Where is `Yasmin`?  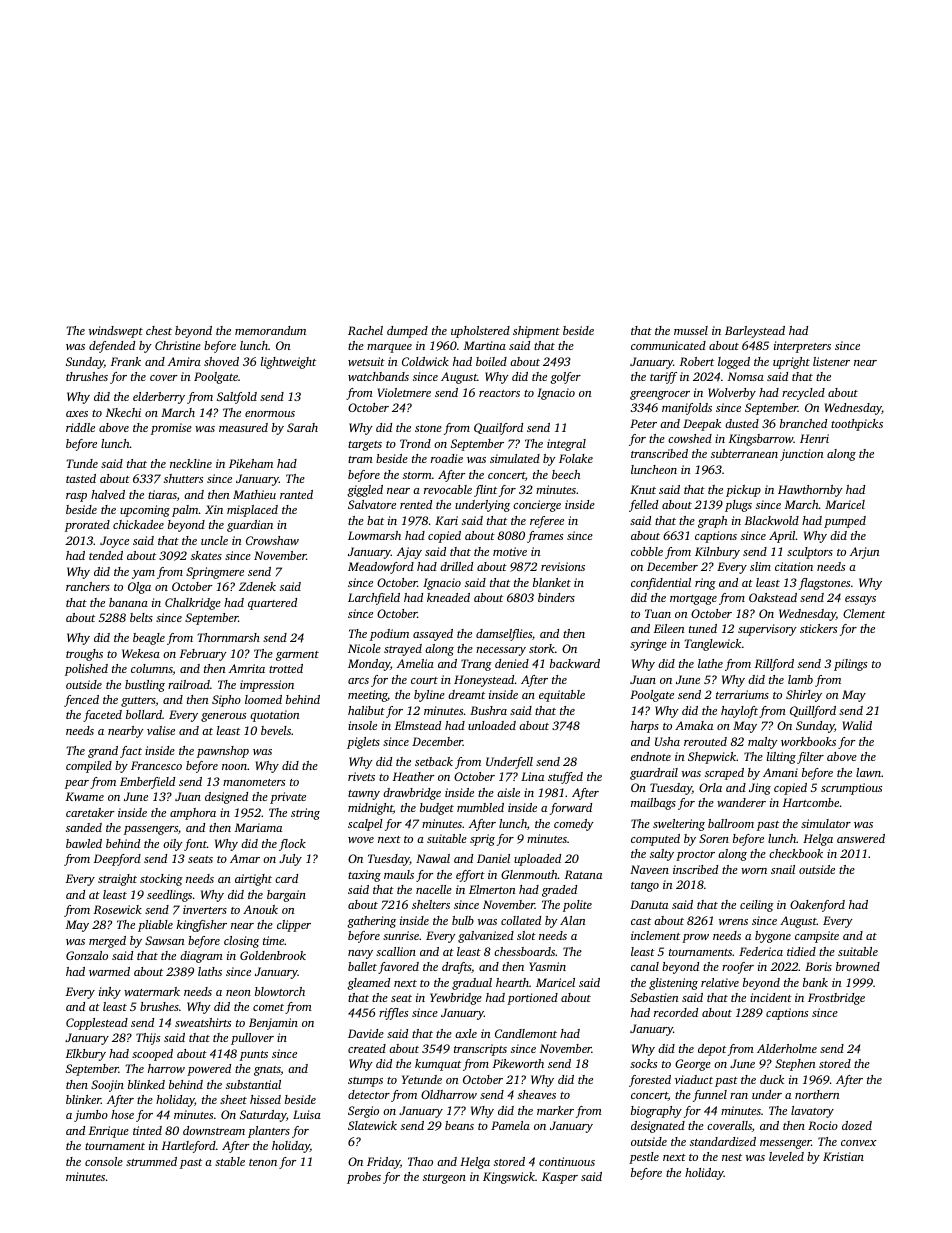 Yasmin is located at coordinates (547, 966).
